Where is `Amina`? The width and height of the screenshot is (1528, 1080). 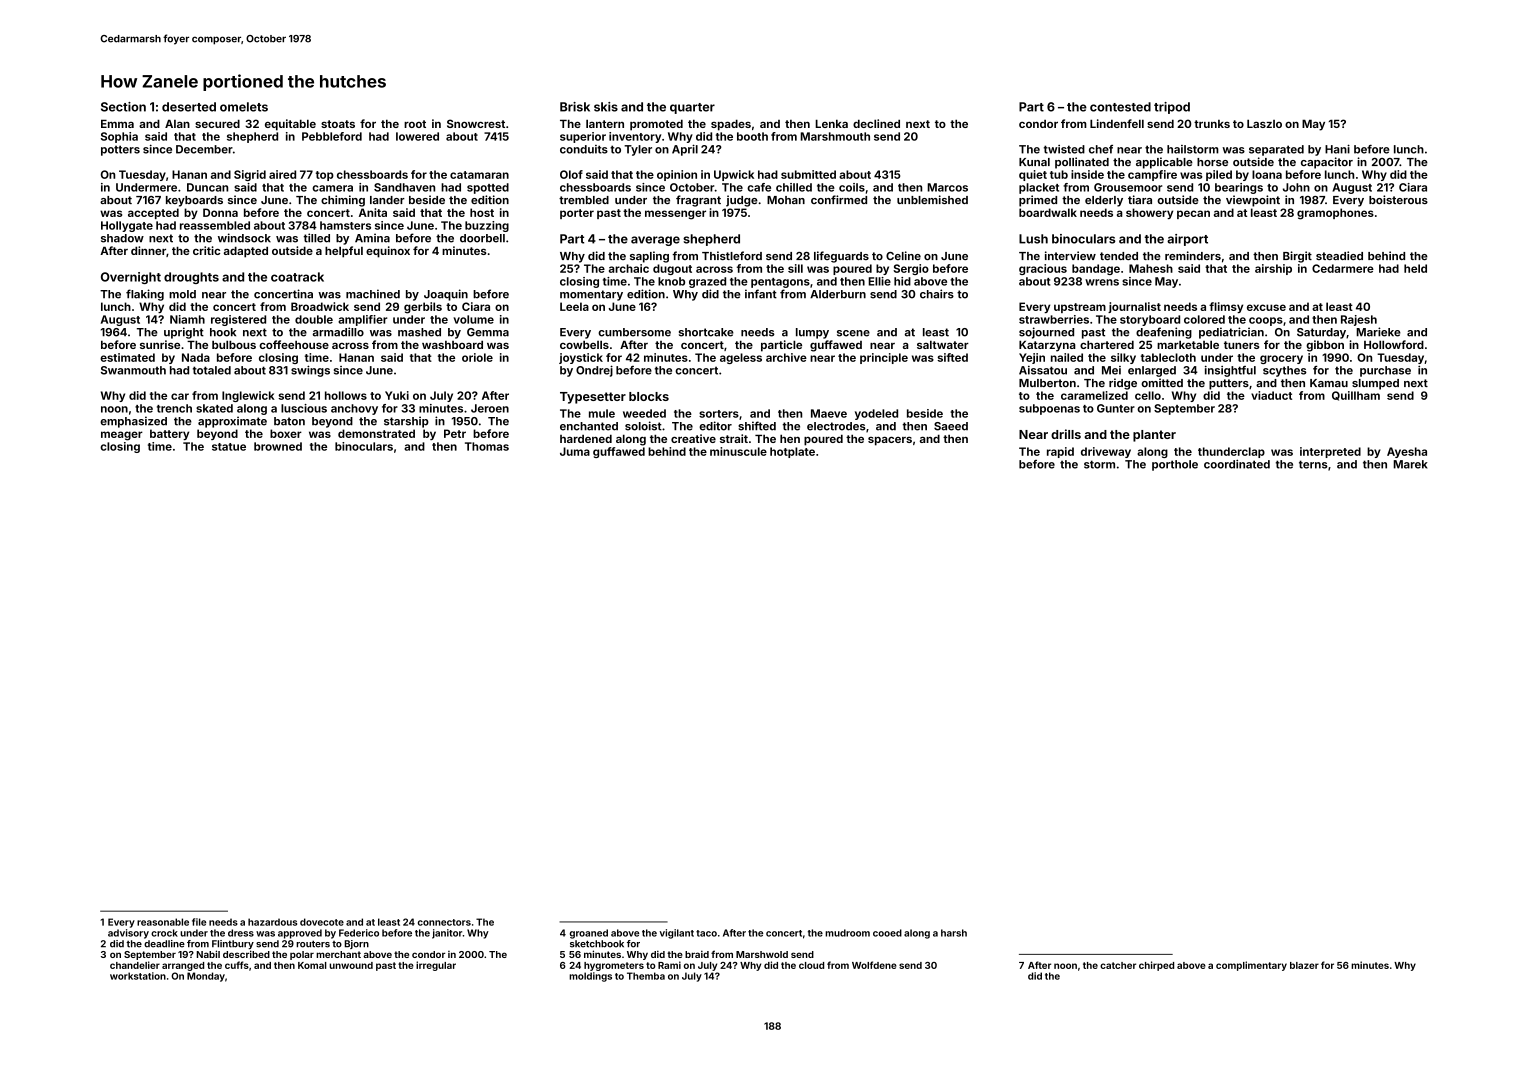 Amina is located at coordinates (372, 238).
